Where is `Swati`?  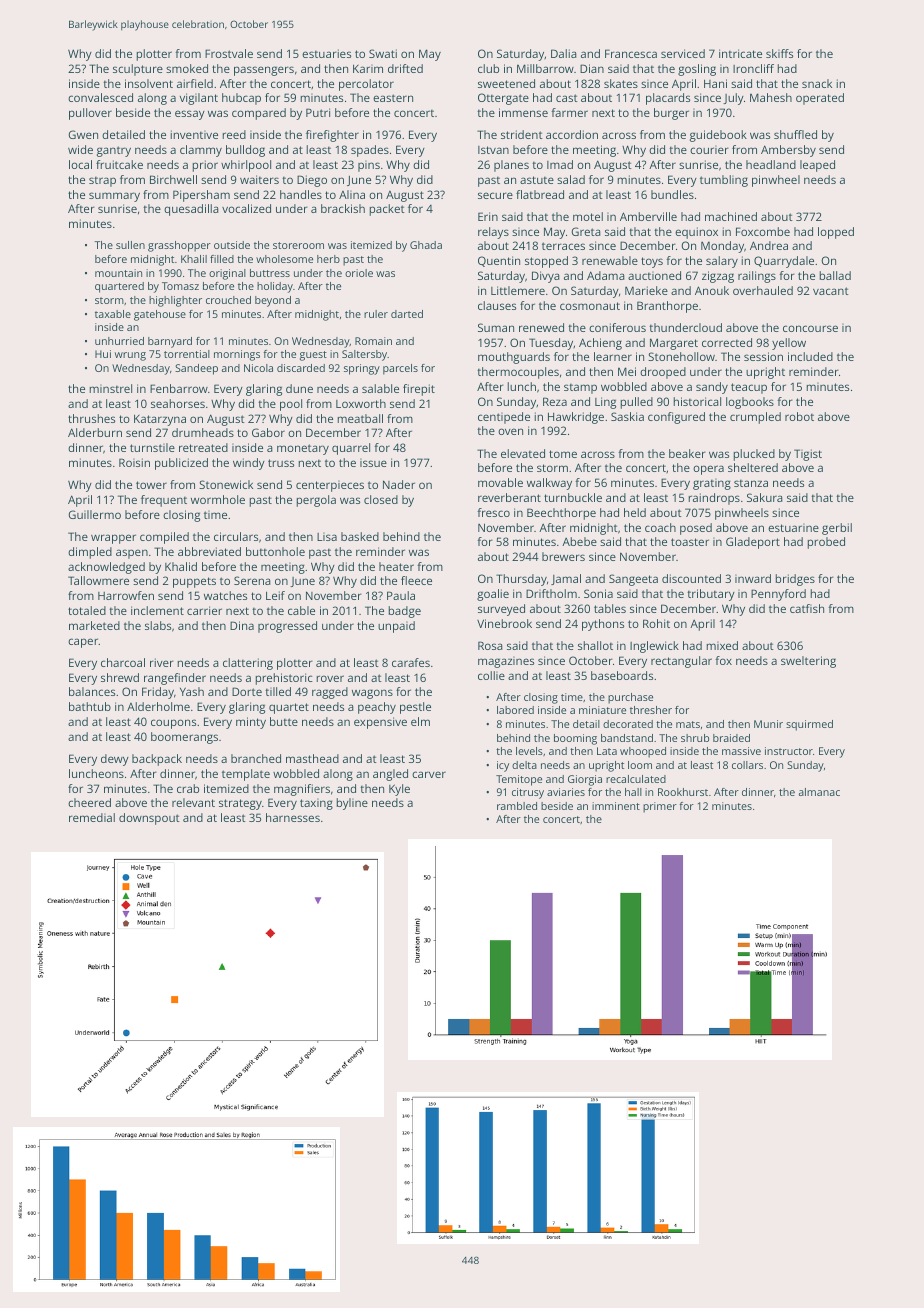
Swati is located at coordinates (383, 53).
